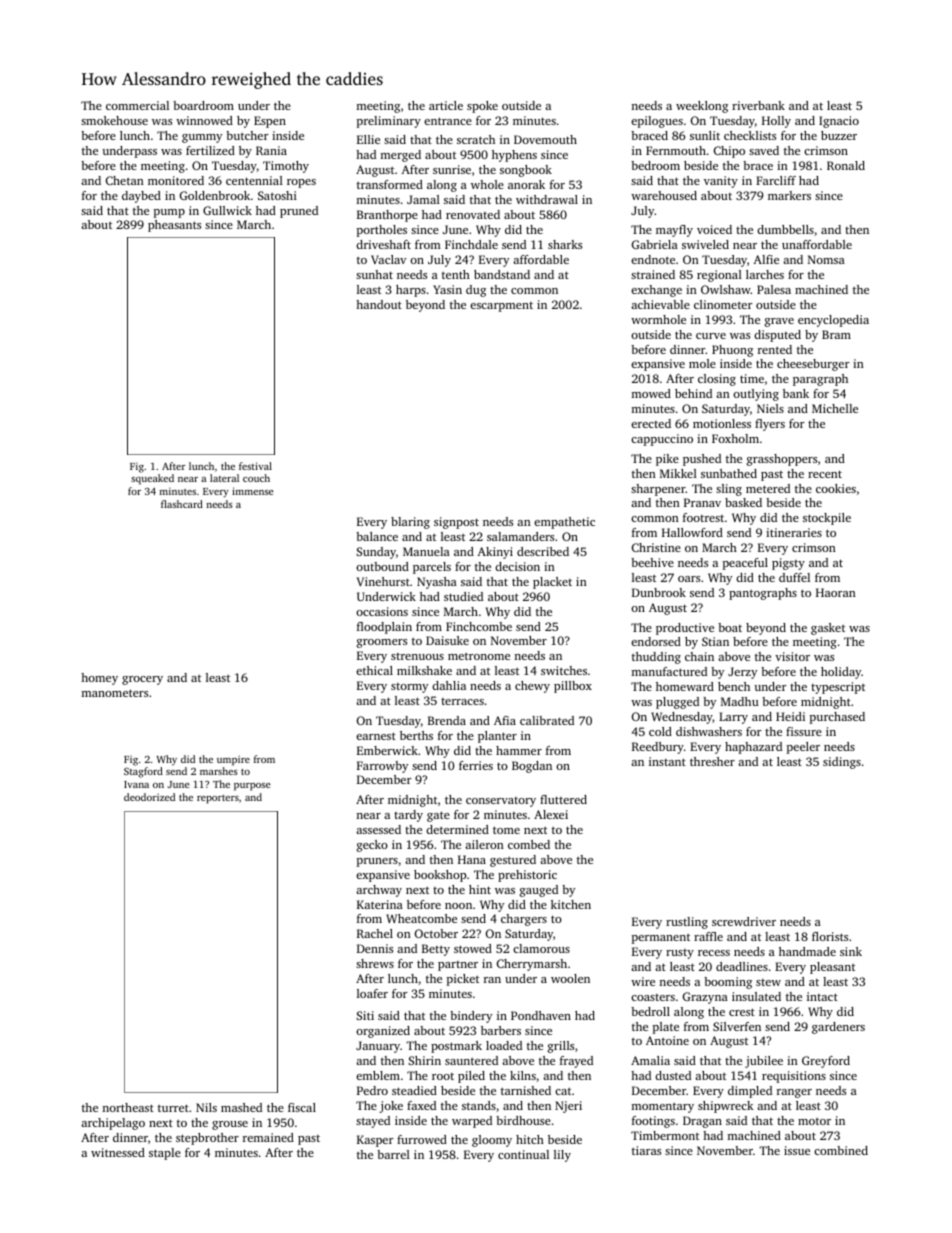  Describe the element at coordinates (687, 923) in the screenshot. I see `rustling` at that location.
